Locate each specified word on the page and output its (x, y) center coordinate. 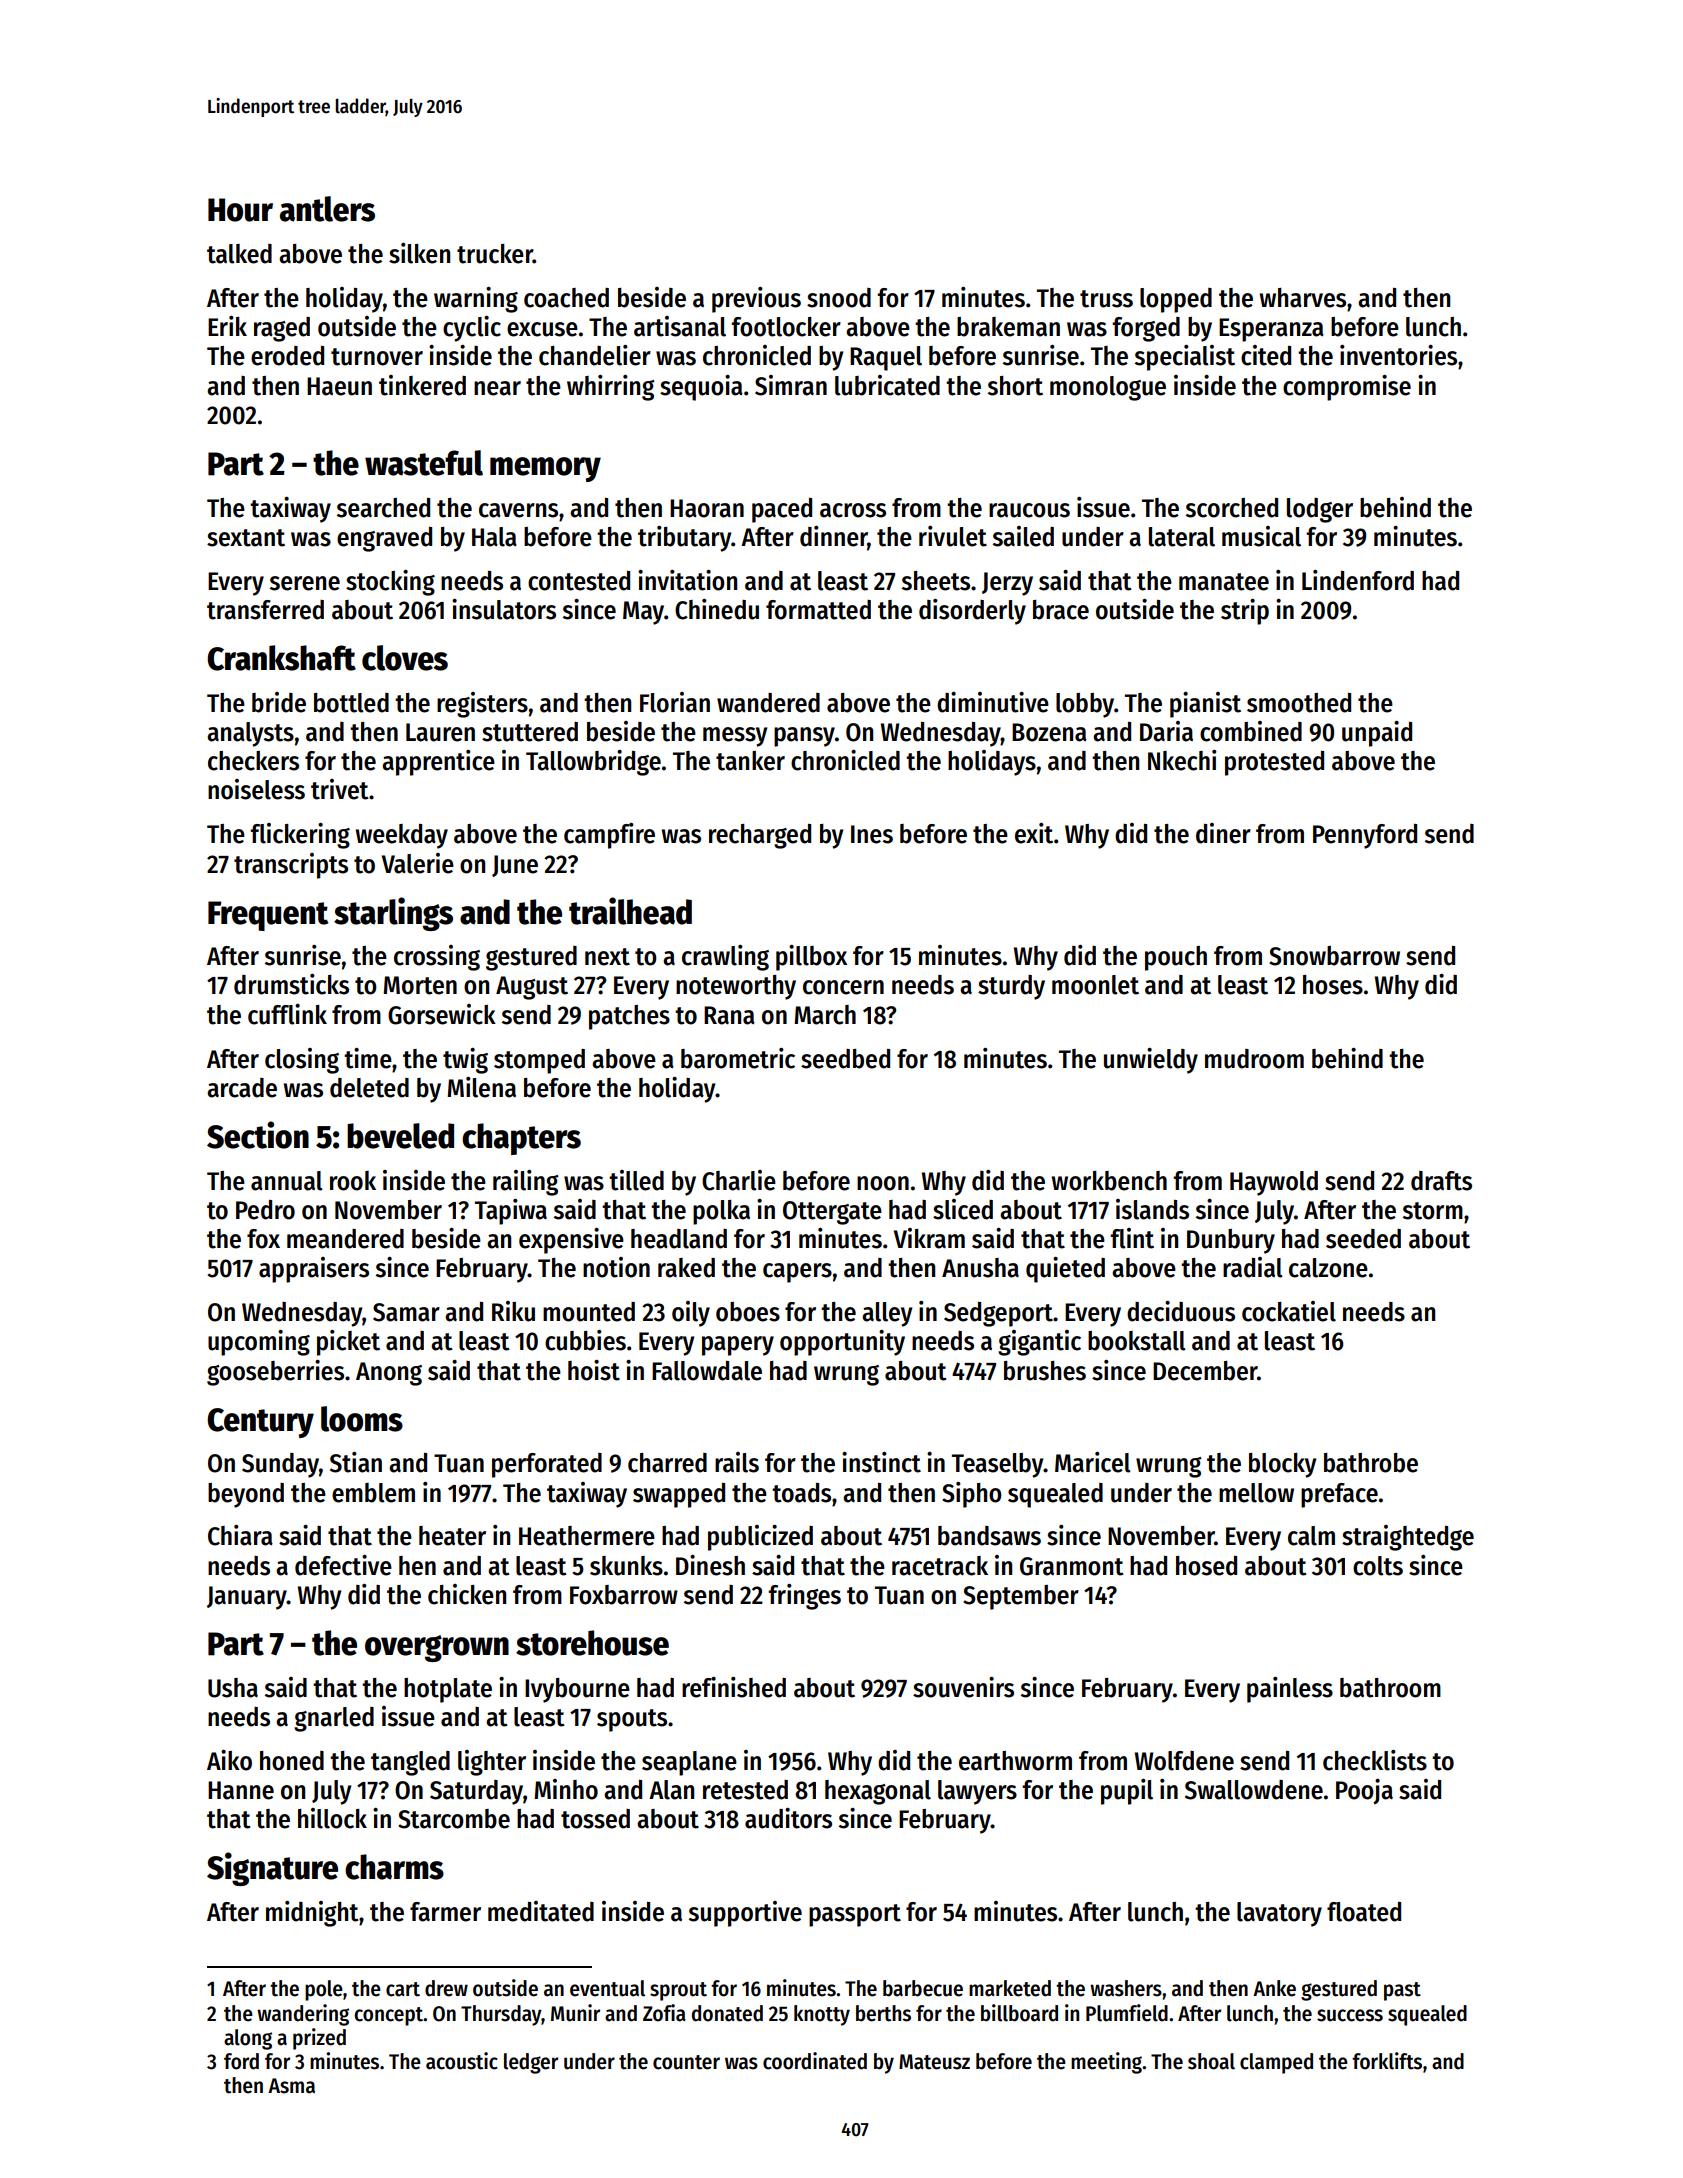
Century (260, 1423)
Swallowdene (1254, 1790)
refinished (734, 1687)
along (248, 2039)
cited (1266, 355)
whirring (611, 388)
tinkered (422, 385)
